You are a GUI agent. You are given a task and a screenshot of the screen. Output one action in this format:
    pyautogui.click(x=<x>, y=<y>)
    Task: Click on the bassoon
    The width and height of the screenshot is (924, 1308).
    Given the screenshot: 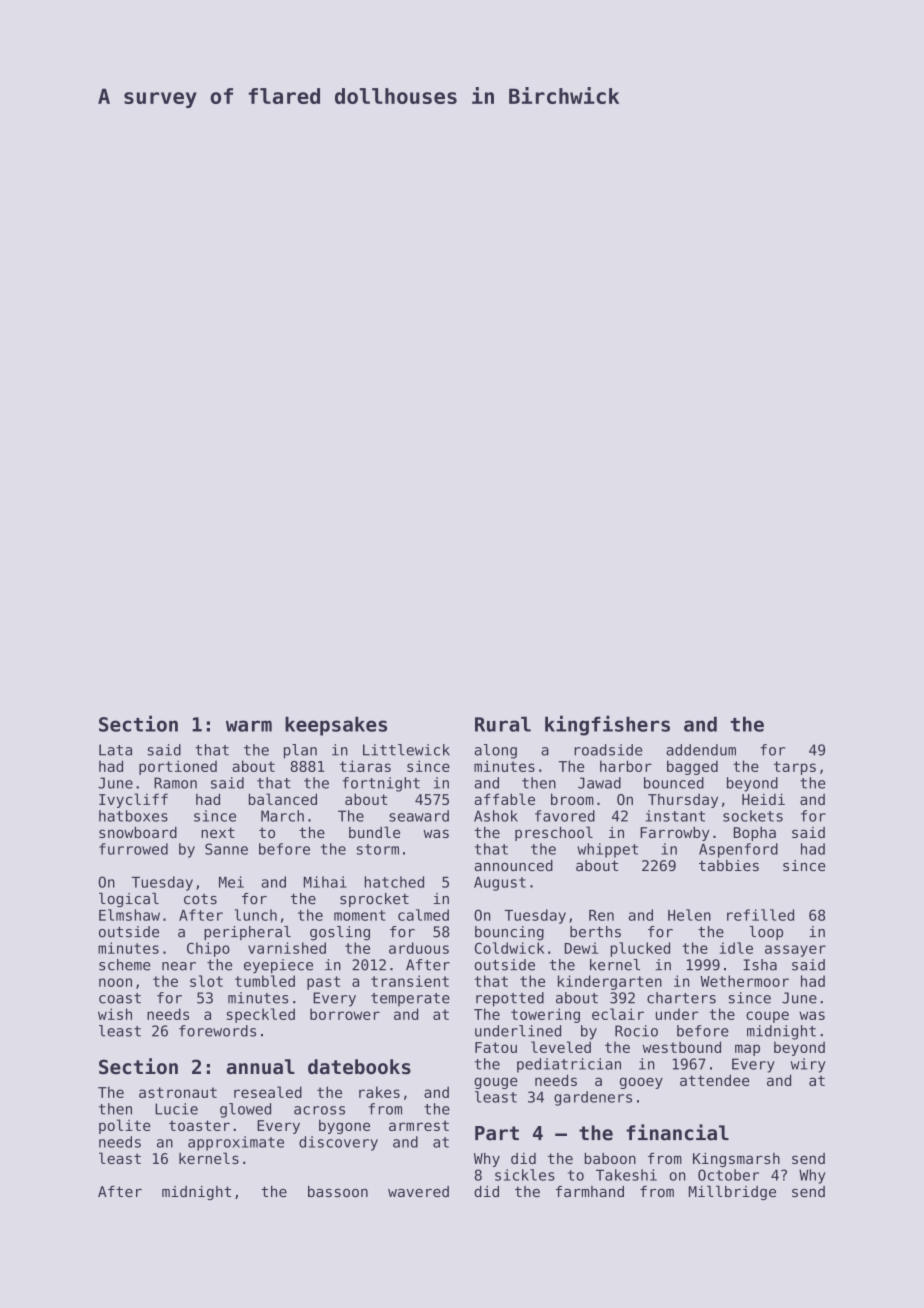 What is the action you would take?
    pyautogui.click(x=338, y=1191)
